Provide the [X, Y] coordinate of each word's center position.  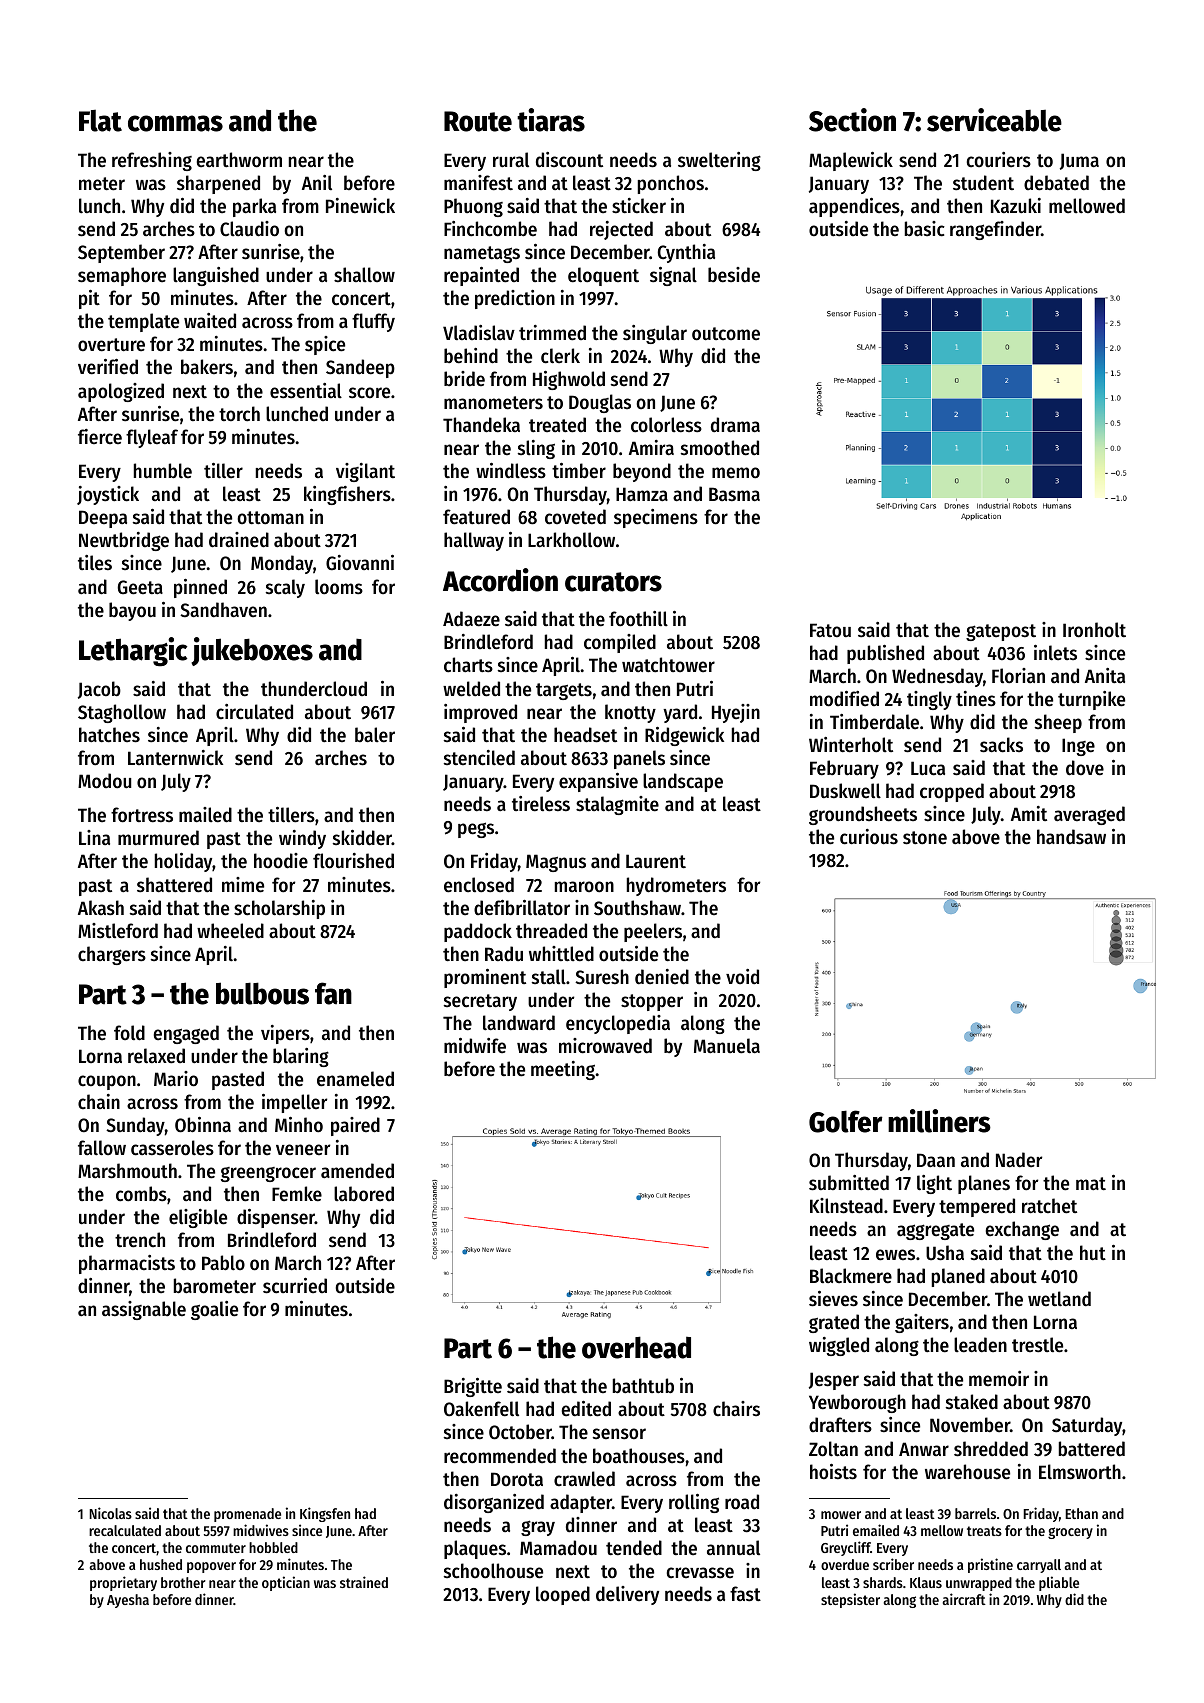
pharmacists [127, 1264]
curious [869, 837]
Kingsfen [325, 1514]
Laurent [656, 861]
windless [511, 471]
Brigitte [473, 1387]
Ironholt [1094, 630]
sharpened [218, 184]
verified [108, 367]
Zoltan [833, 1449]
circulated [254, 712]
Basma [734, 494]
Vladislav [479, 332]
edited [586, 1409]
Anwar [924, 1449]
